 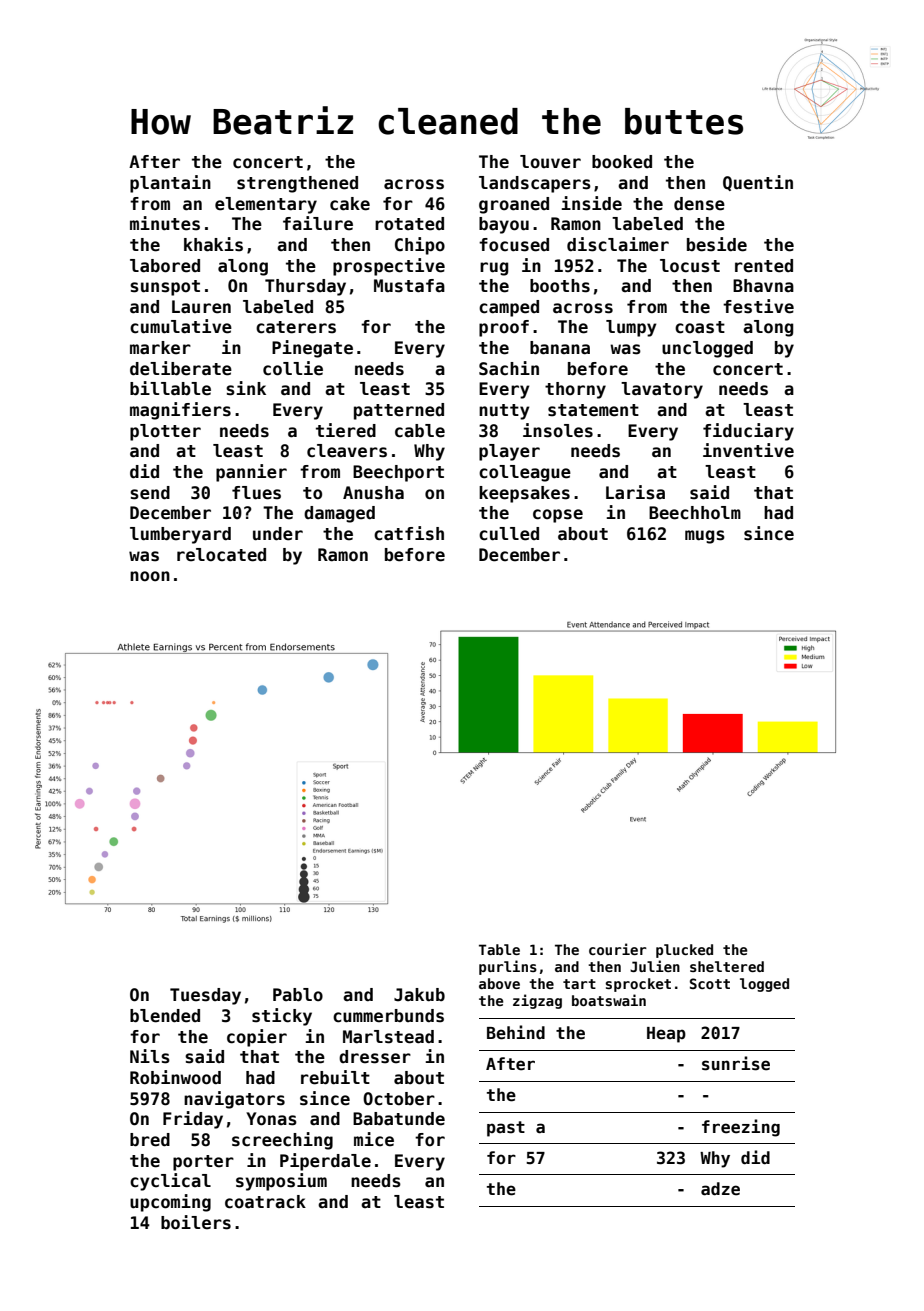 What do you see at coordinates (203, 1163) in the image?
I see `porter` at bounding box center [203, 1163].
